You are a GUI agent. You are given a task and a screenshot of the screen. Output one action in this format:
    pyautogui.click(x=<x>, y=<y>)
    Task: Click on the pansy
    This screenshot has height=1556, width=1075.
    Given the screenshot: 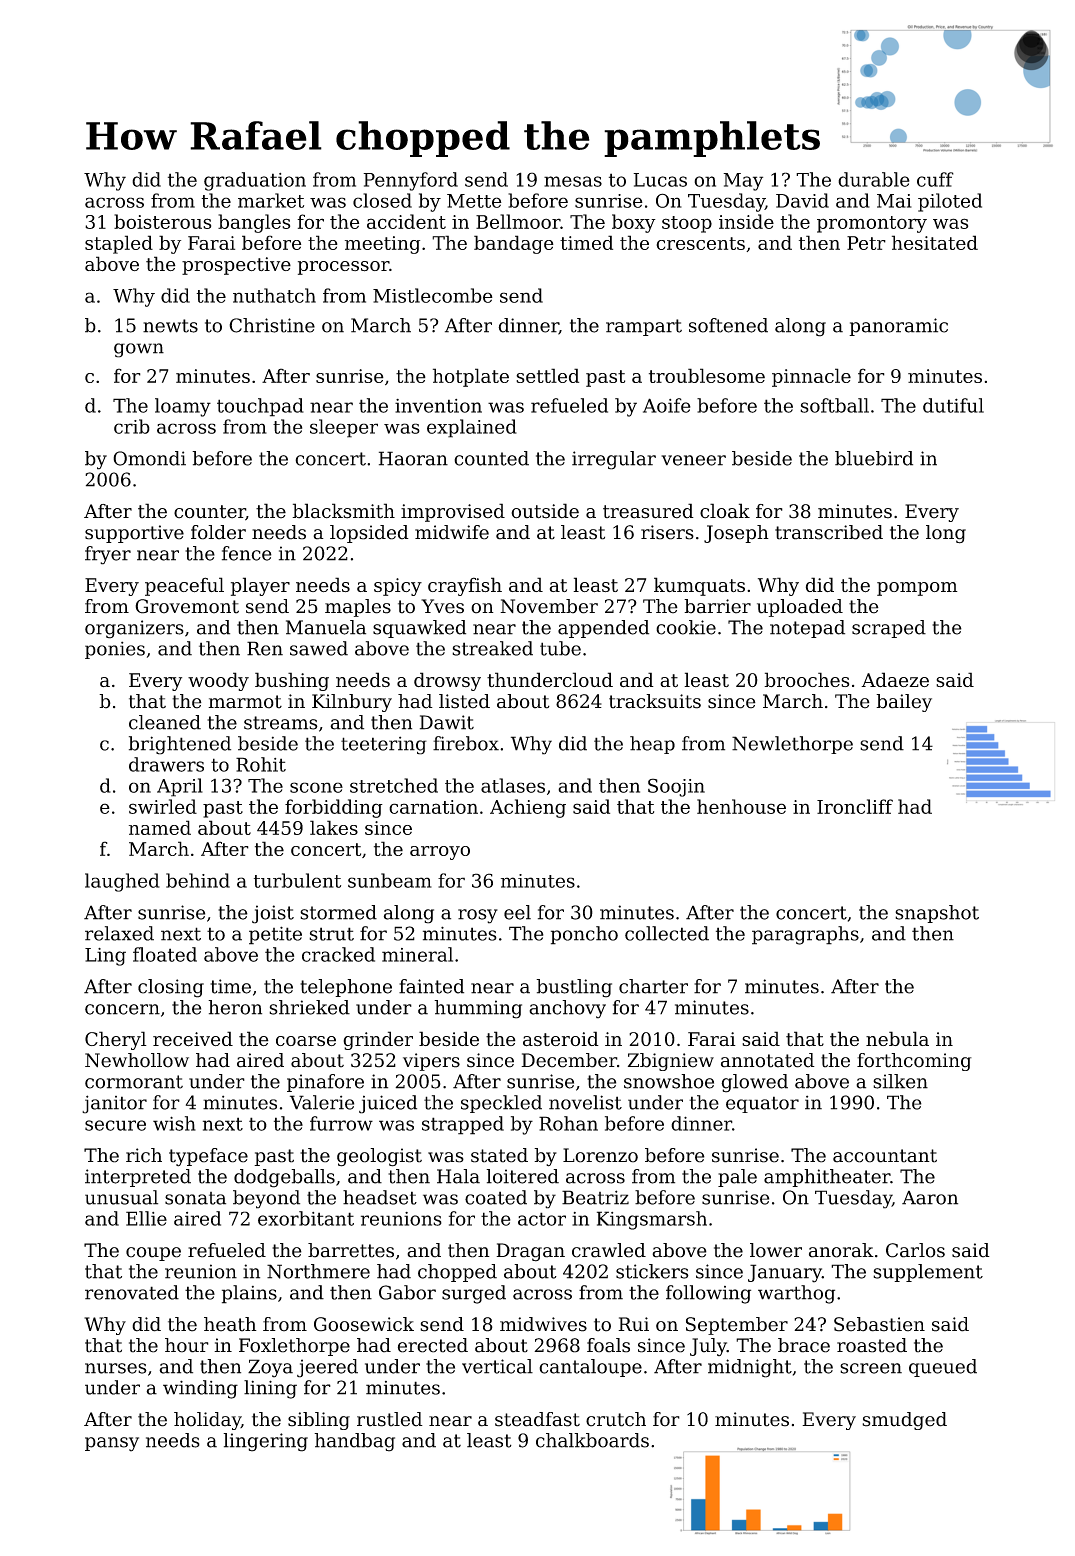 What is the action you would take?
    pyautogui.click(x=112, y=1444)
